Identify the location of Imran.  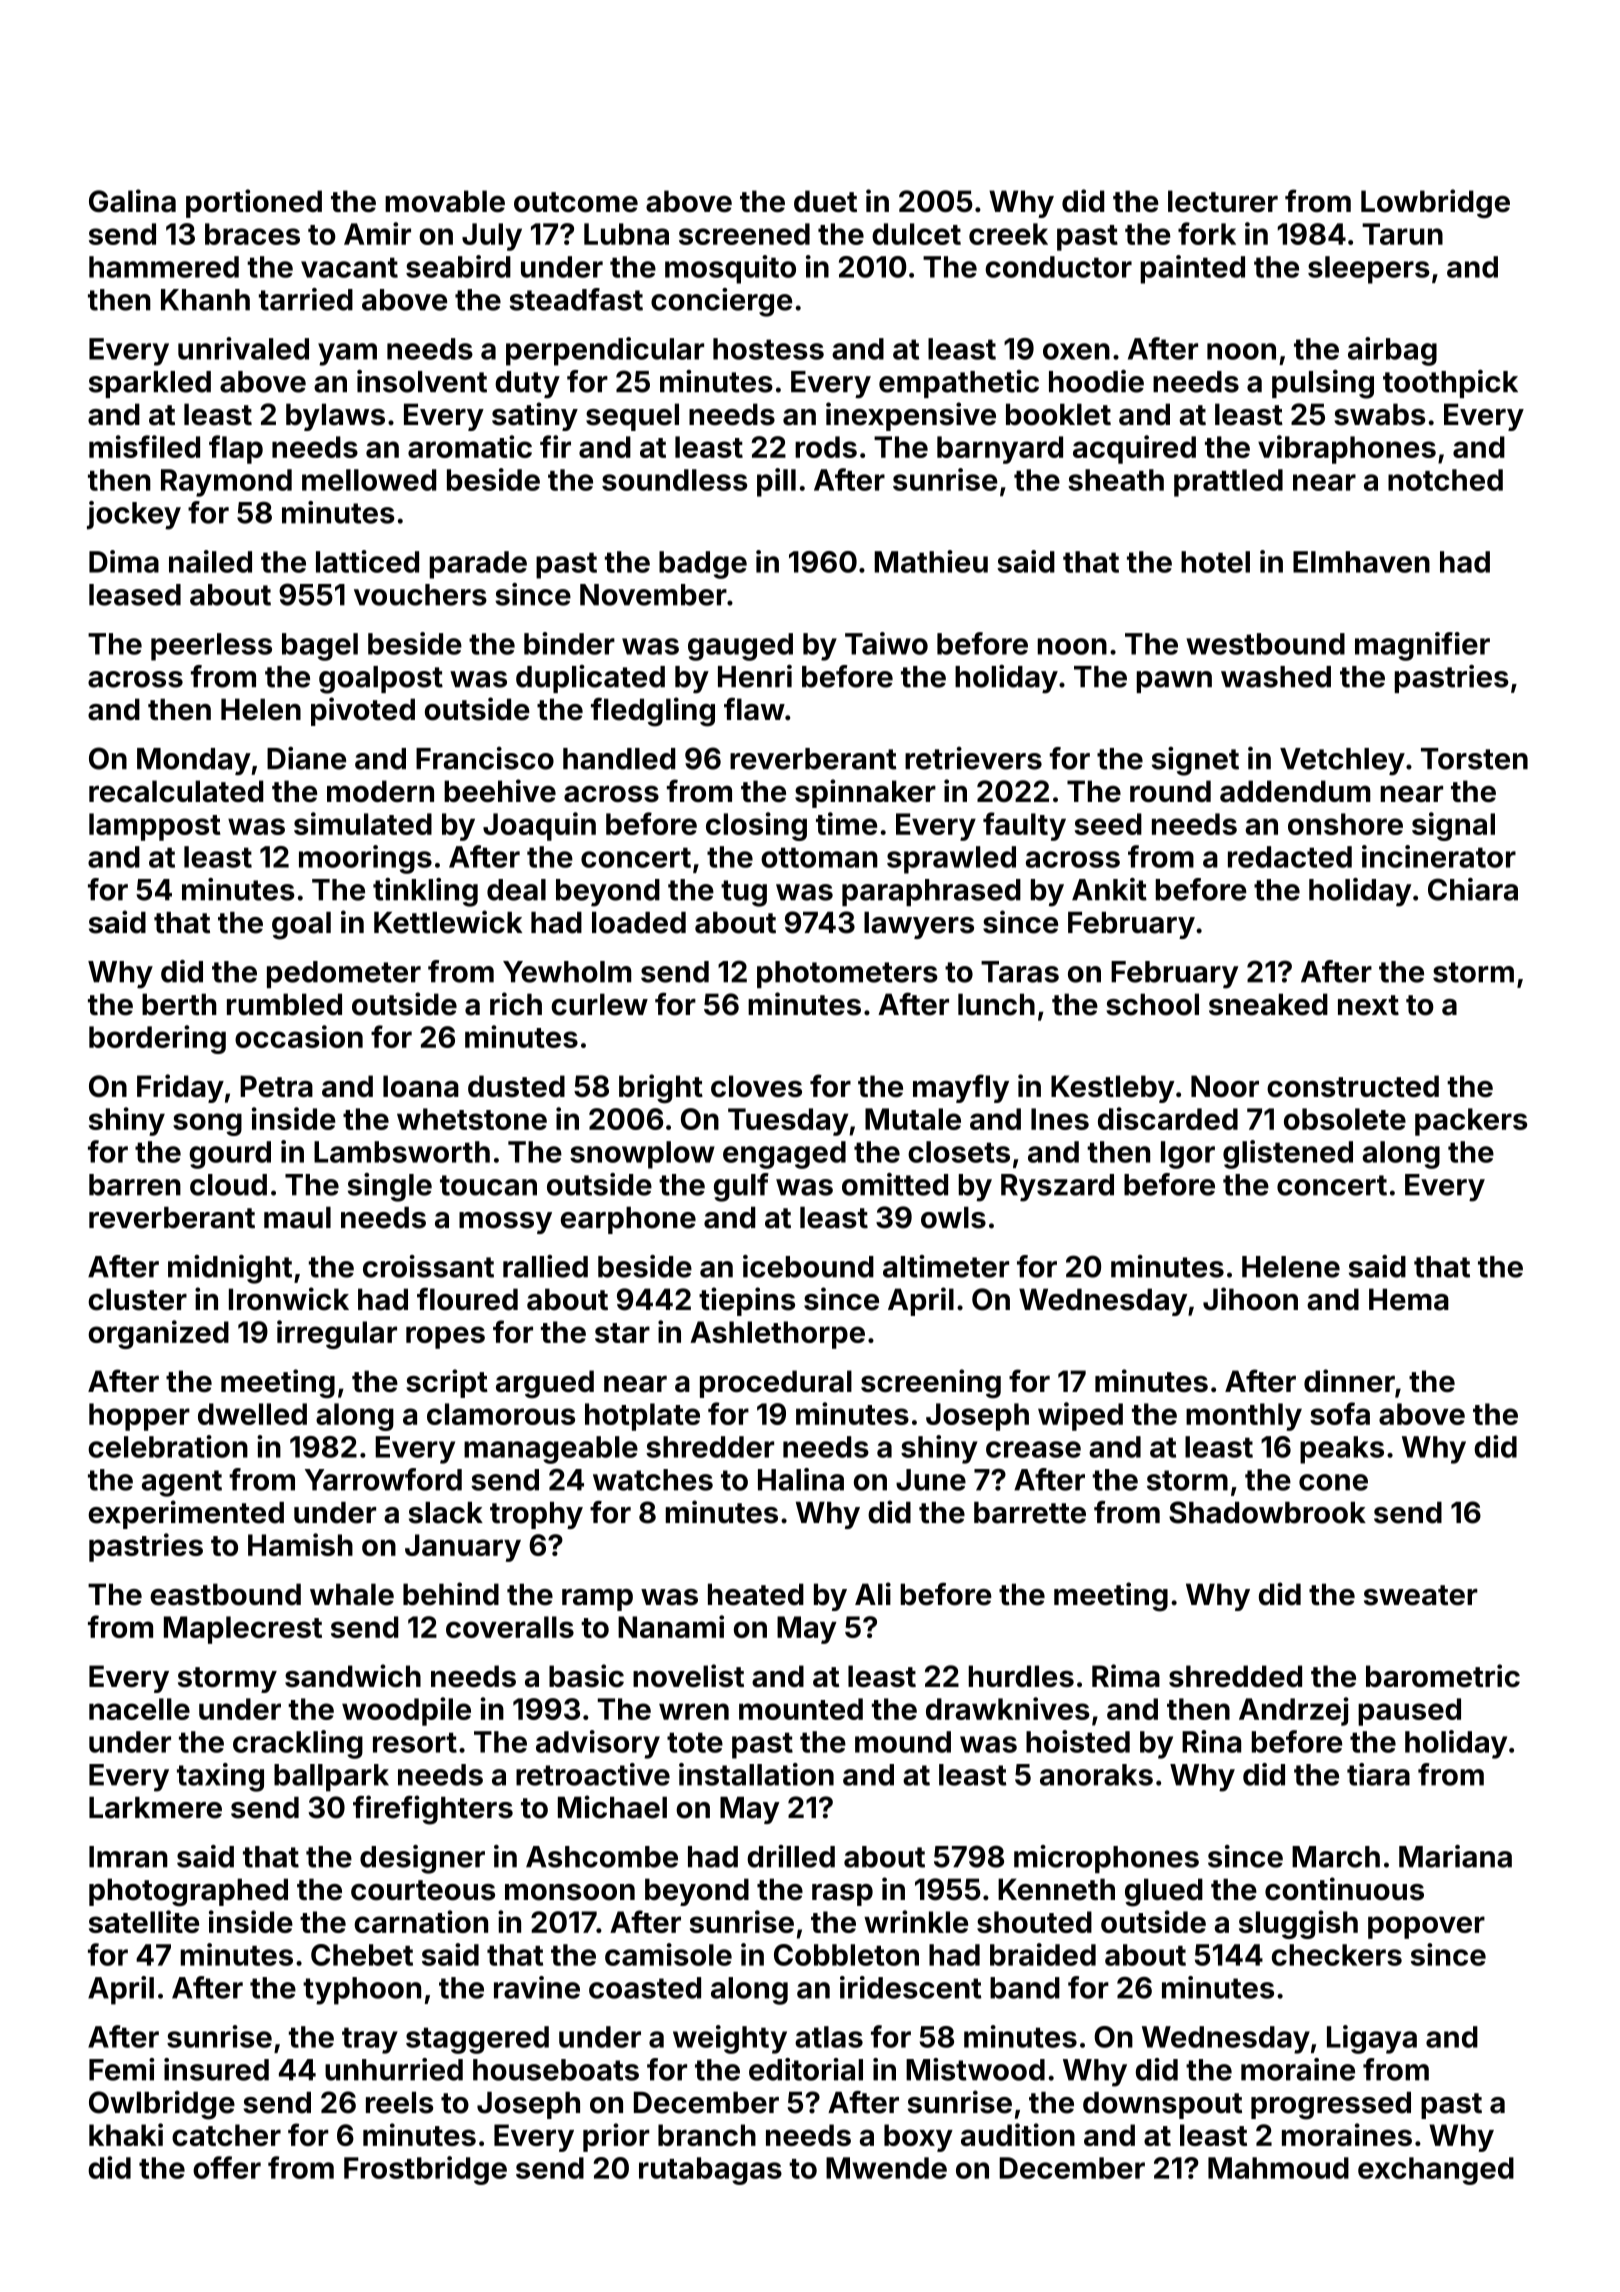
(128, 1857).
